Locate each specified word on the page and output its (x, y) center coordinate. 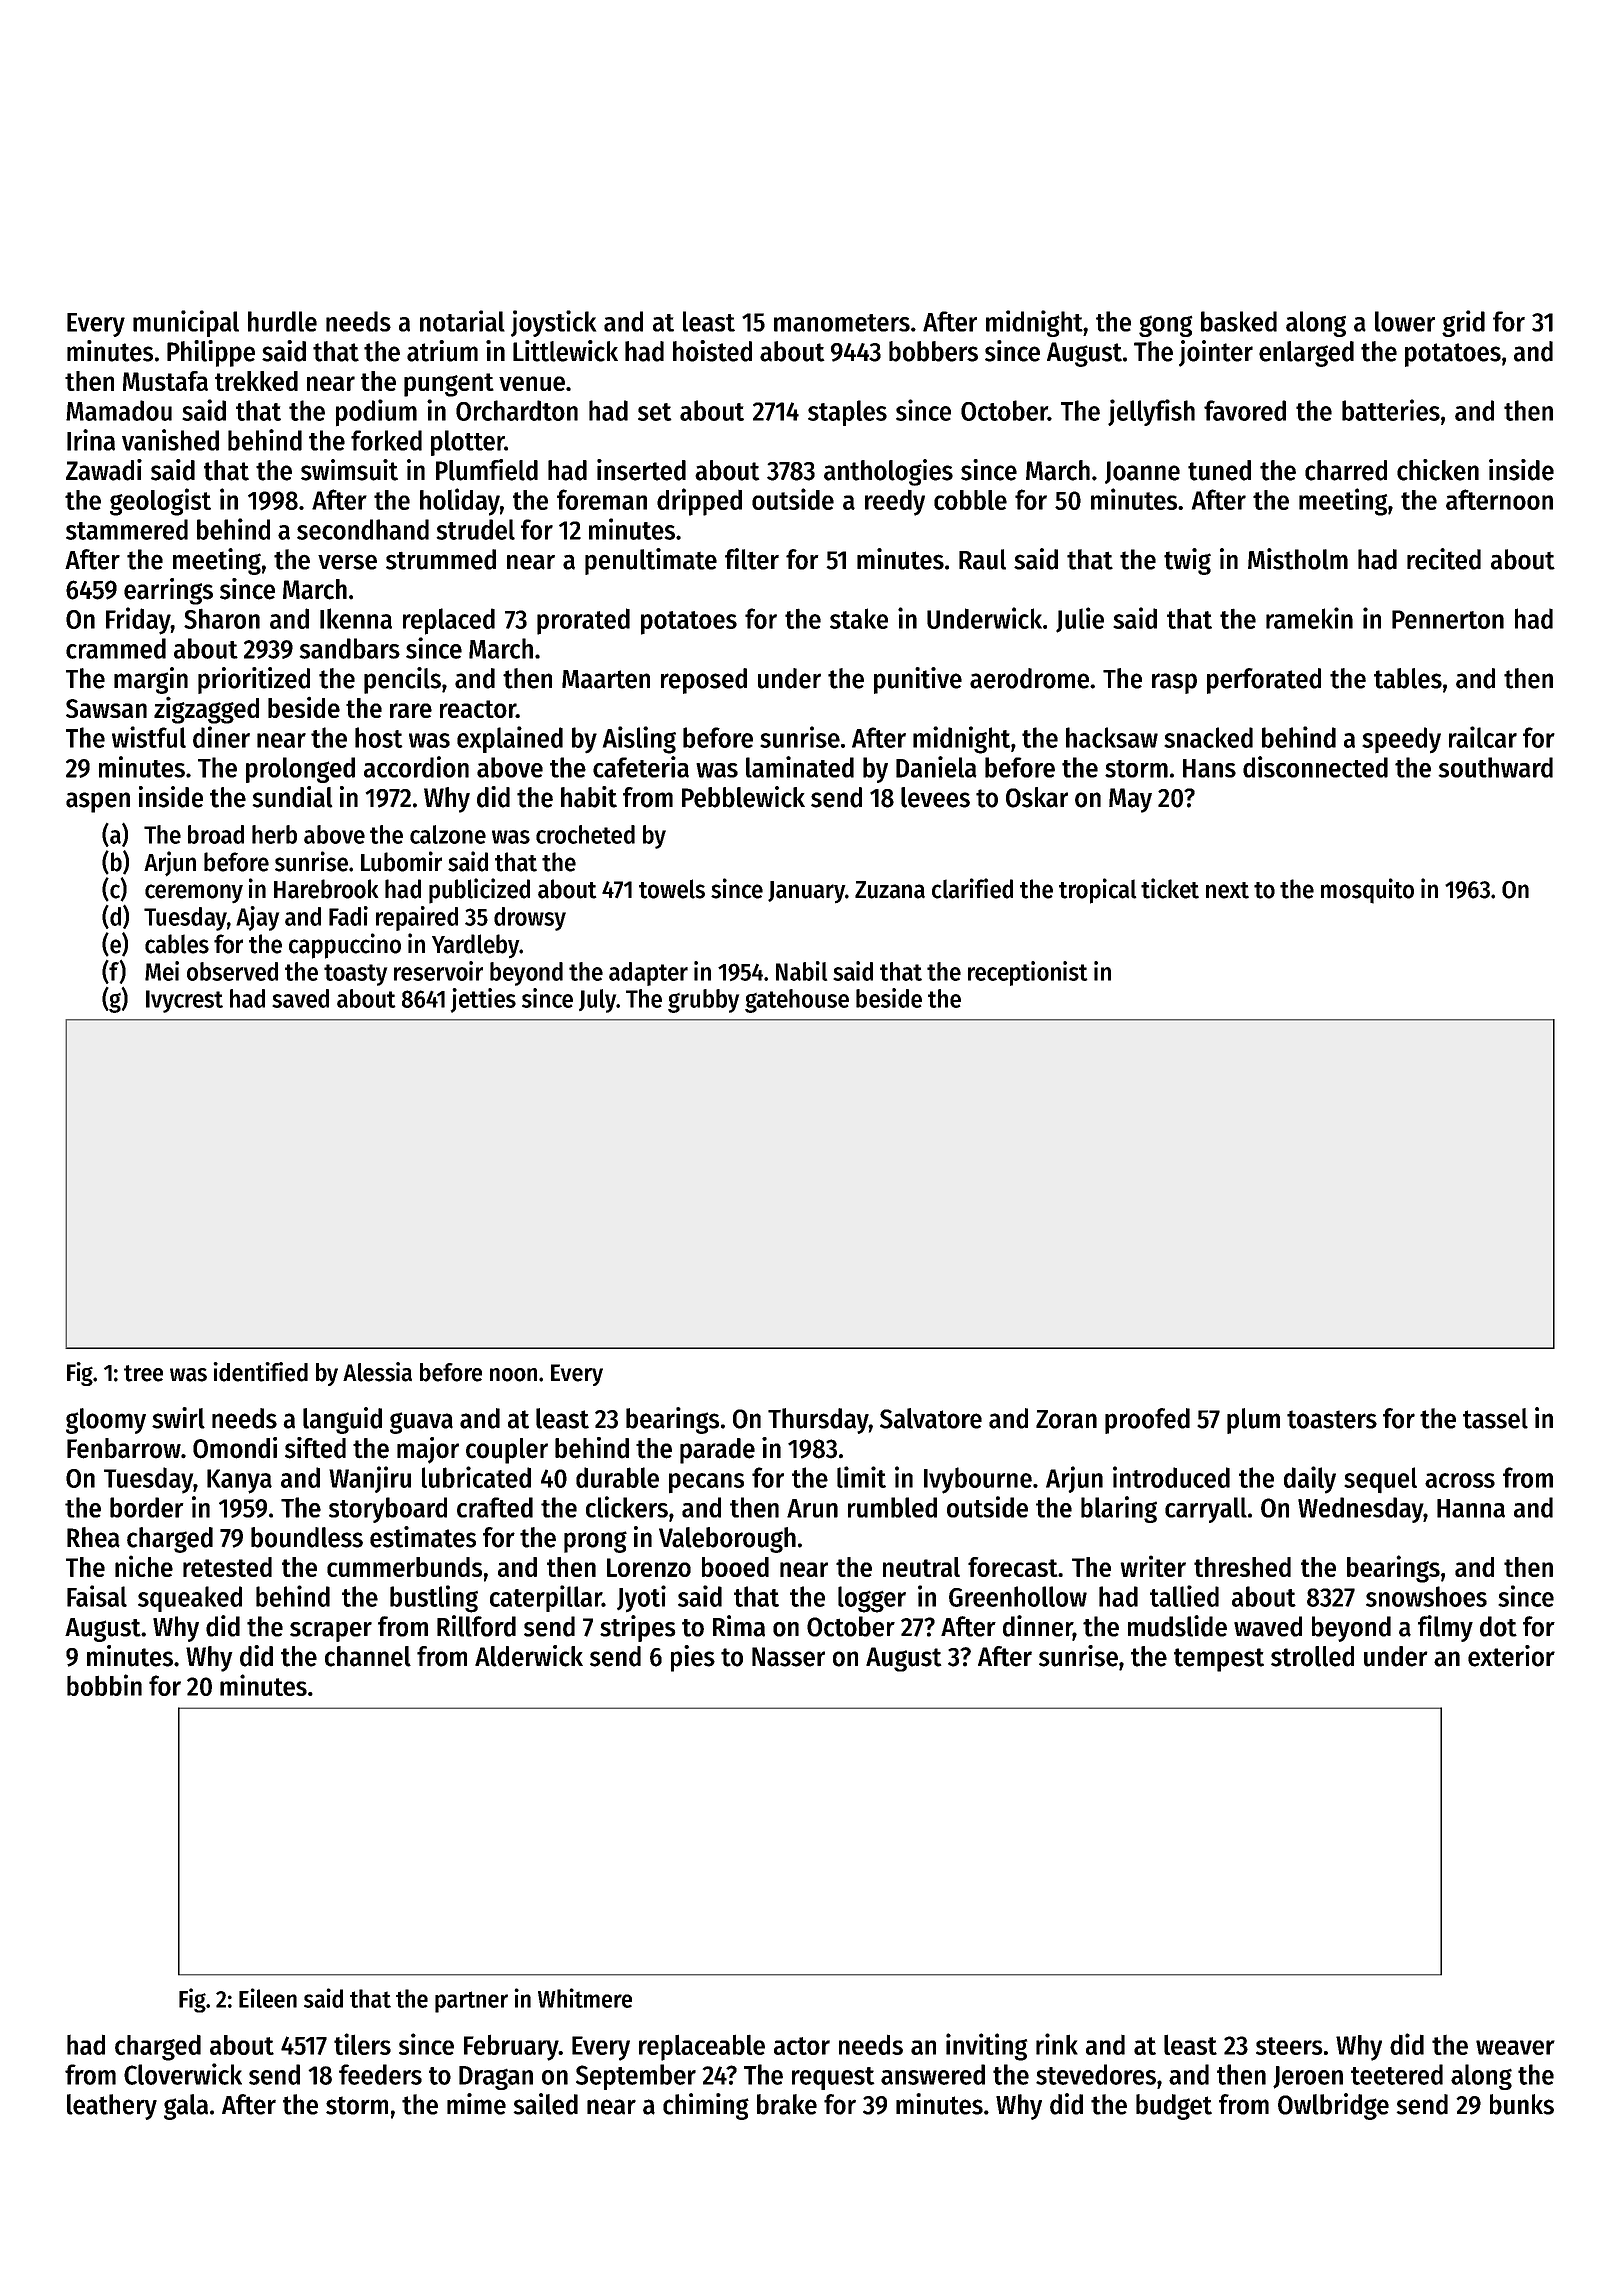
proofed (1147, 1421)
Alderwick (529, 1656)
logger (872, 1599)
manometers (842, 323)
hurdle (282, 321)
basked (1239, 321)
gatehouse (797, 1001)
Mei (162, 971)
